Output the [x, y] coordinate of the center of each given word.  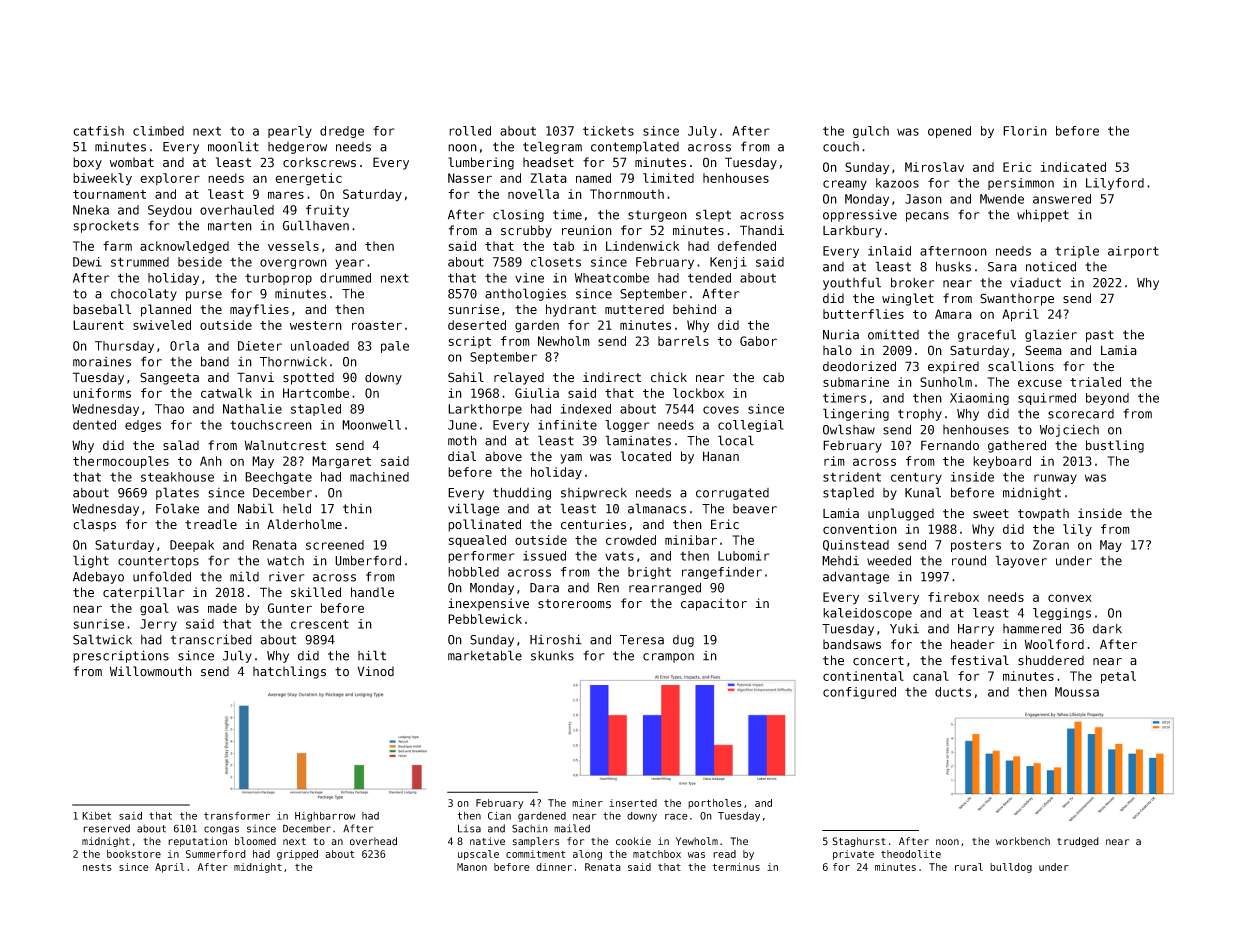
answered [1062, 199]
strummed [140, 262]
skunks [552, 656]
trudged [1078, 842]
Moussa [1077, 692]
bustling [1115, 446]
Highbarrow [325, 817]
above [503, 456]
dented [94, 425]
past [1100, 336]
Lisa [469, 828]
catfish [98, 131]
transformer [237, 815]
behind [694, 309]
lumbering [481, 163]
